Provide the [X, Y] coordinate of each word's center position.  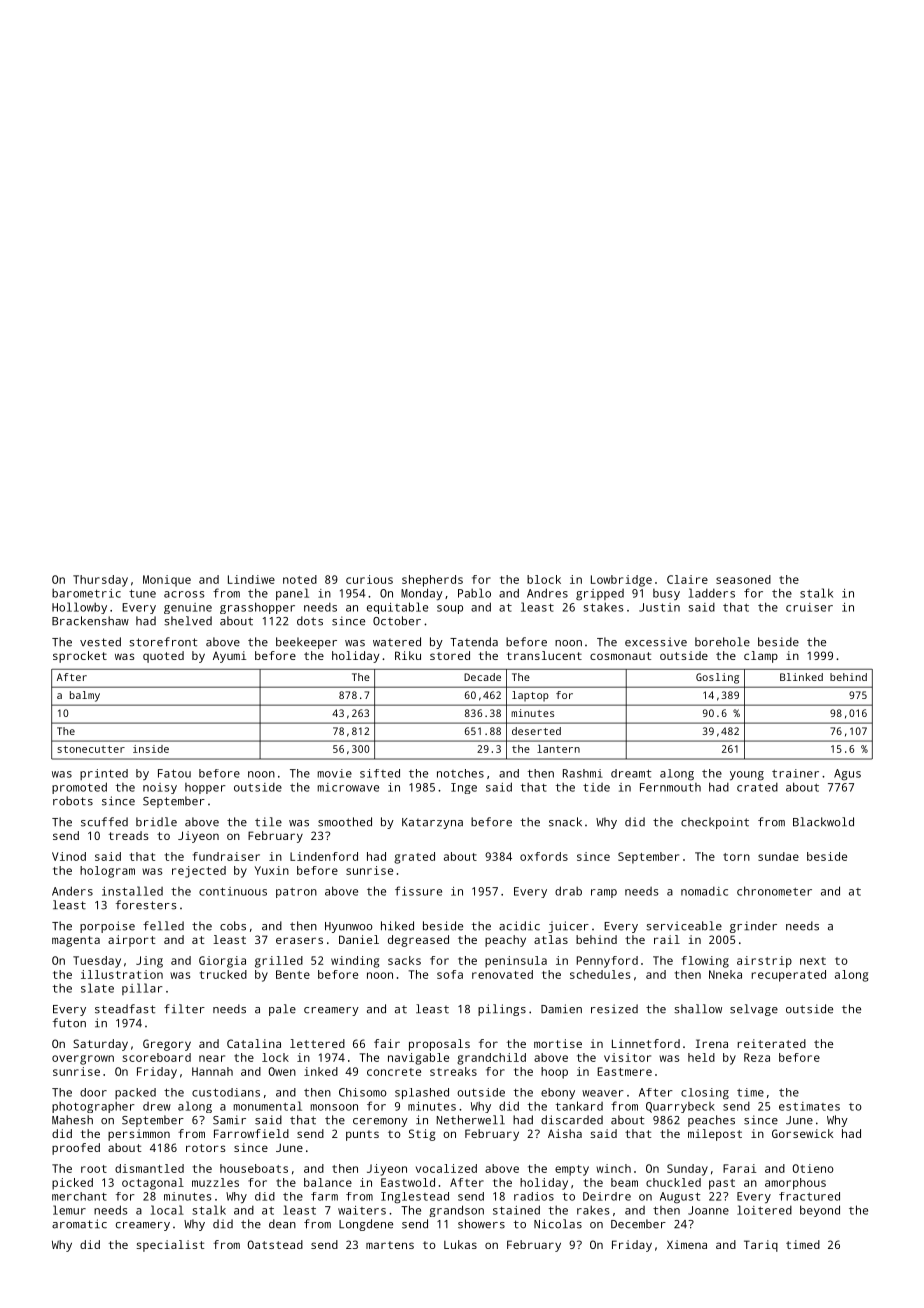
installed [132, 891]
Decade [482, 677]
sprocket [80, 657]
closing [705, 1094]
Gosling [717, 678]
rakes [593, 1210]
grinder [753, 927]
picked [72, 1184]
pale [282, 1010]
